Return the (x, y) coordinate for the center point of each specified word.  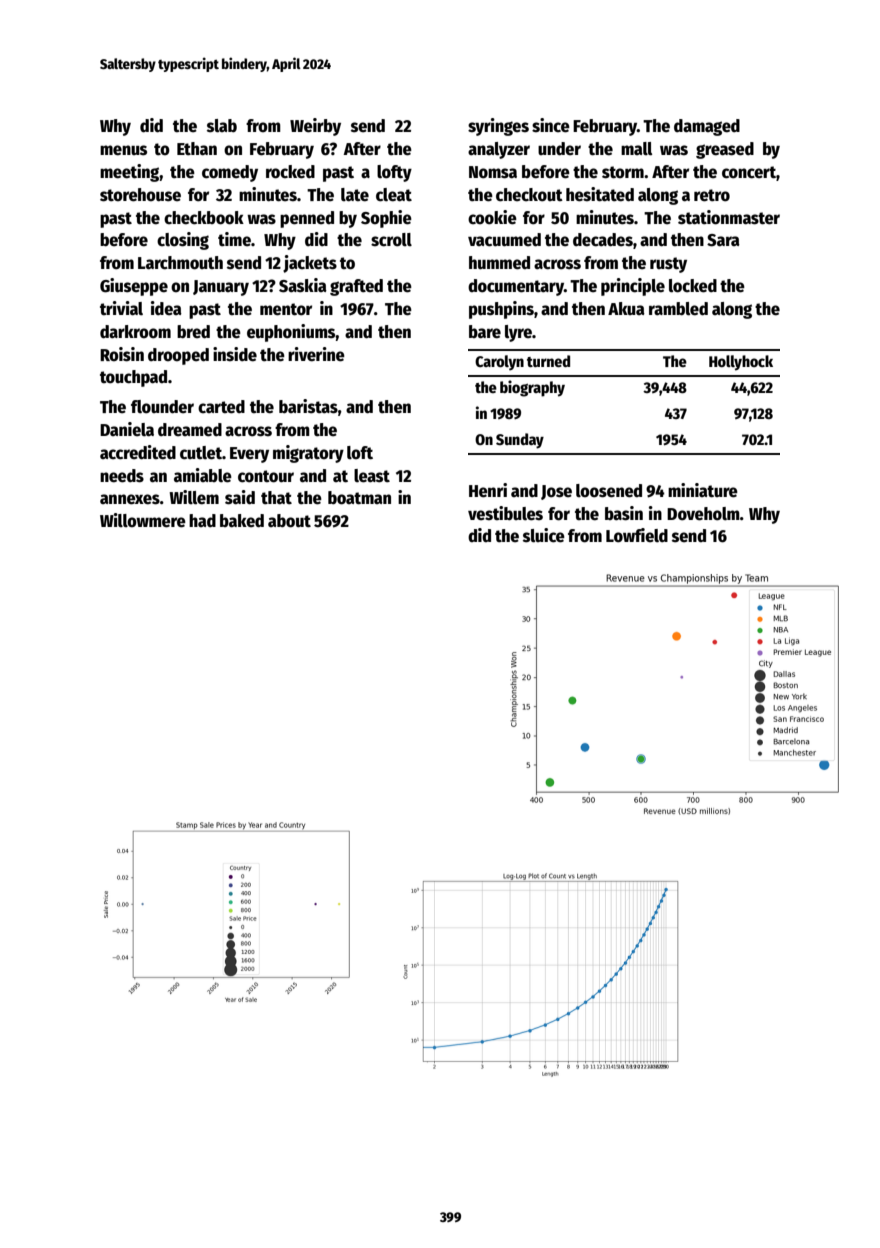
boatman (359, 498)
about (289, 521)
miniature (703, 490)
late (355, 195)
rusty (668, 265)
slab (222, 126)
